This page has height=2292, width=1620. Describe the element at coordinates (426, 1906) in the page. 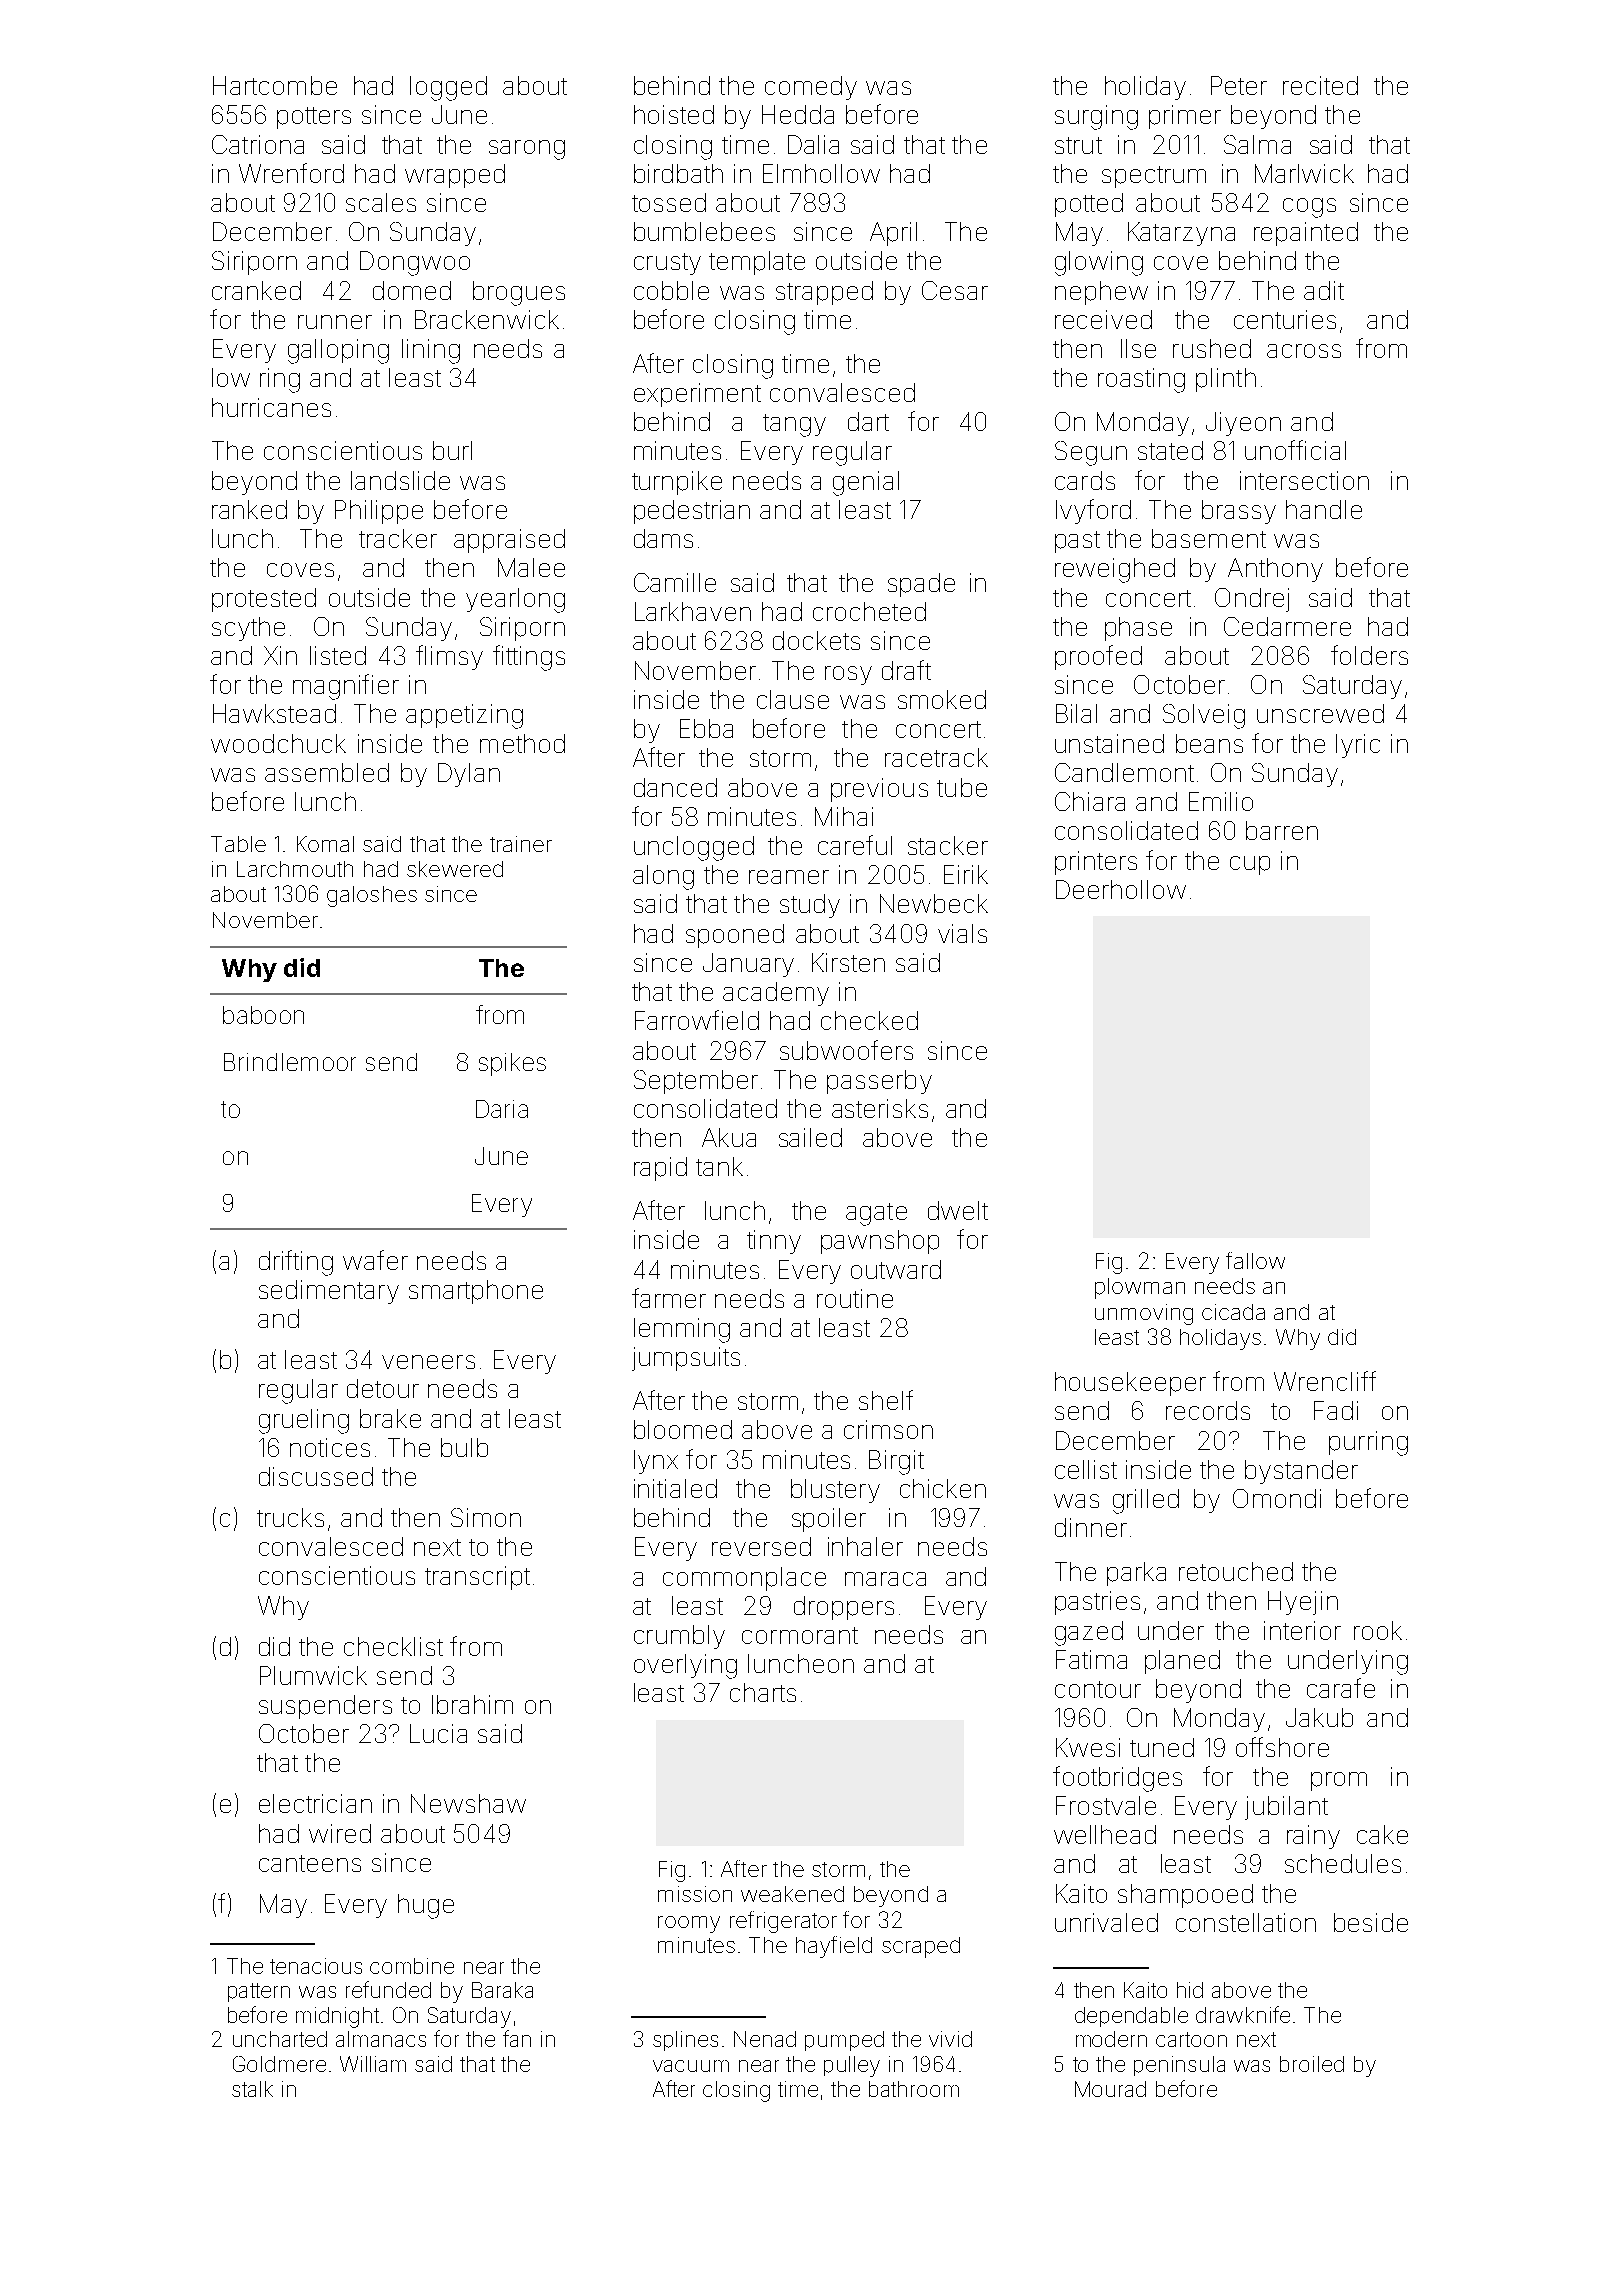

I see `huge` at that location.
